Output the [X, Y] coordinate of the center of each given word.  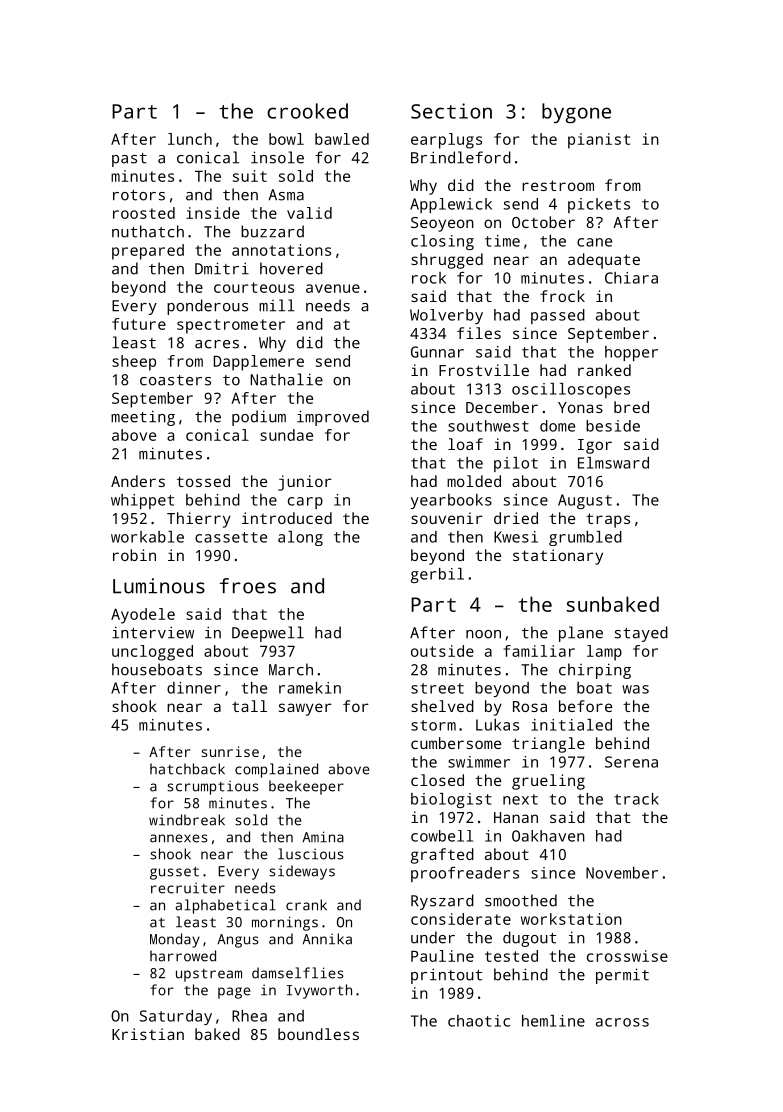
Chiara [631, 278]
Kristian [148, 1034]
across [622, 1022]
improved [333, 418]
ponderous [207, 307]
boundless [318, 1034]
